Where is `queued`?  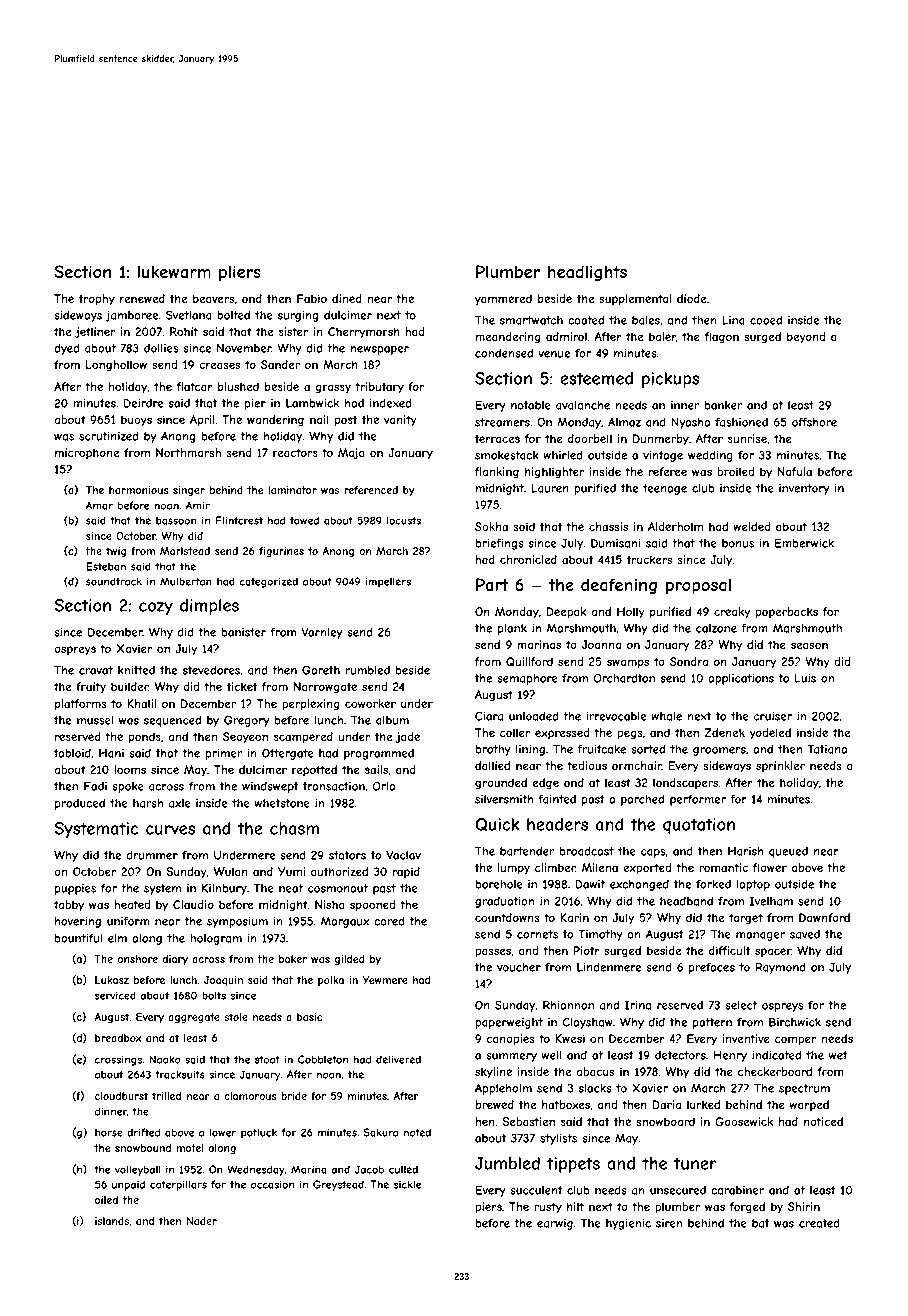 queued is located at coordinates (788, 852).
